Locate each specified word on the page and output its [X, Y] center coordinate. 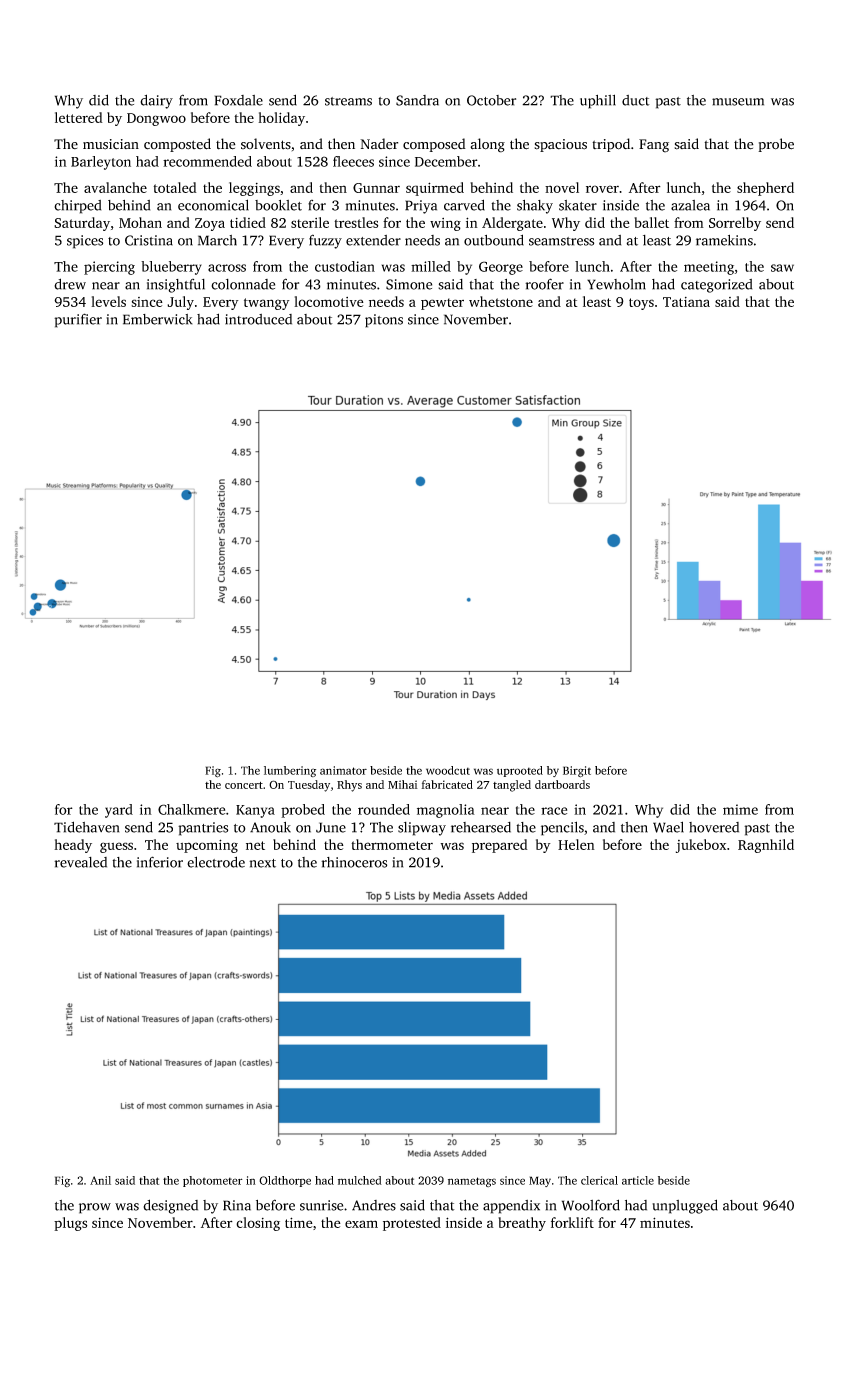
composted [177, 145]
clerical [599, 1180]
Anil [100, 1180]
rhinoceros [354, 862]
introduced [258, 319]
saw [782, 268]
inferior [160, 862]
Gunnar [376, 188]
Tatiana [686, 302]
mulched [360, 1180]
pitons [384, 321]
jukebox [701, 846]
